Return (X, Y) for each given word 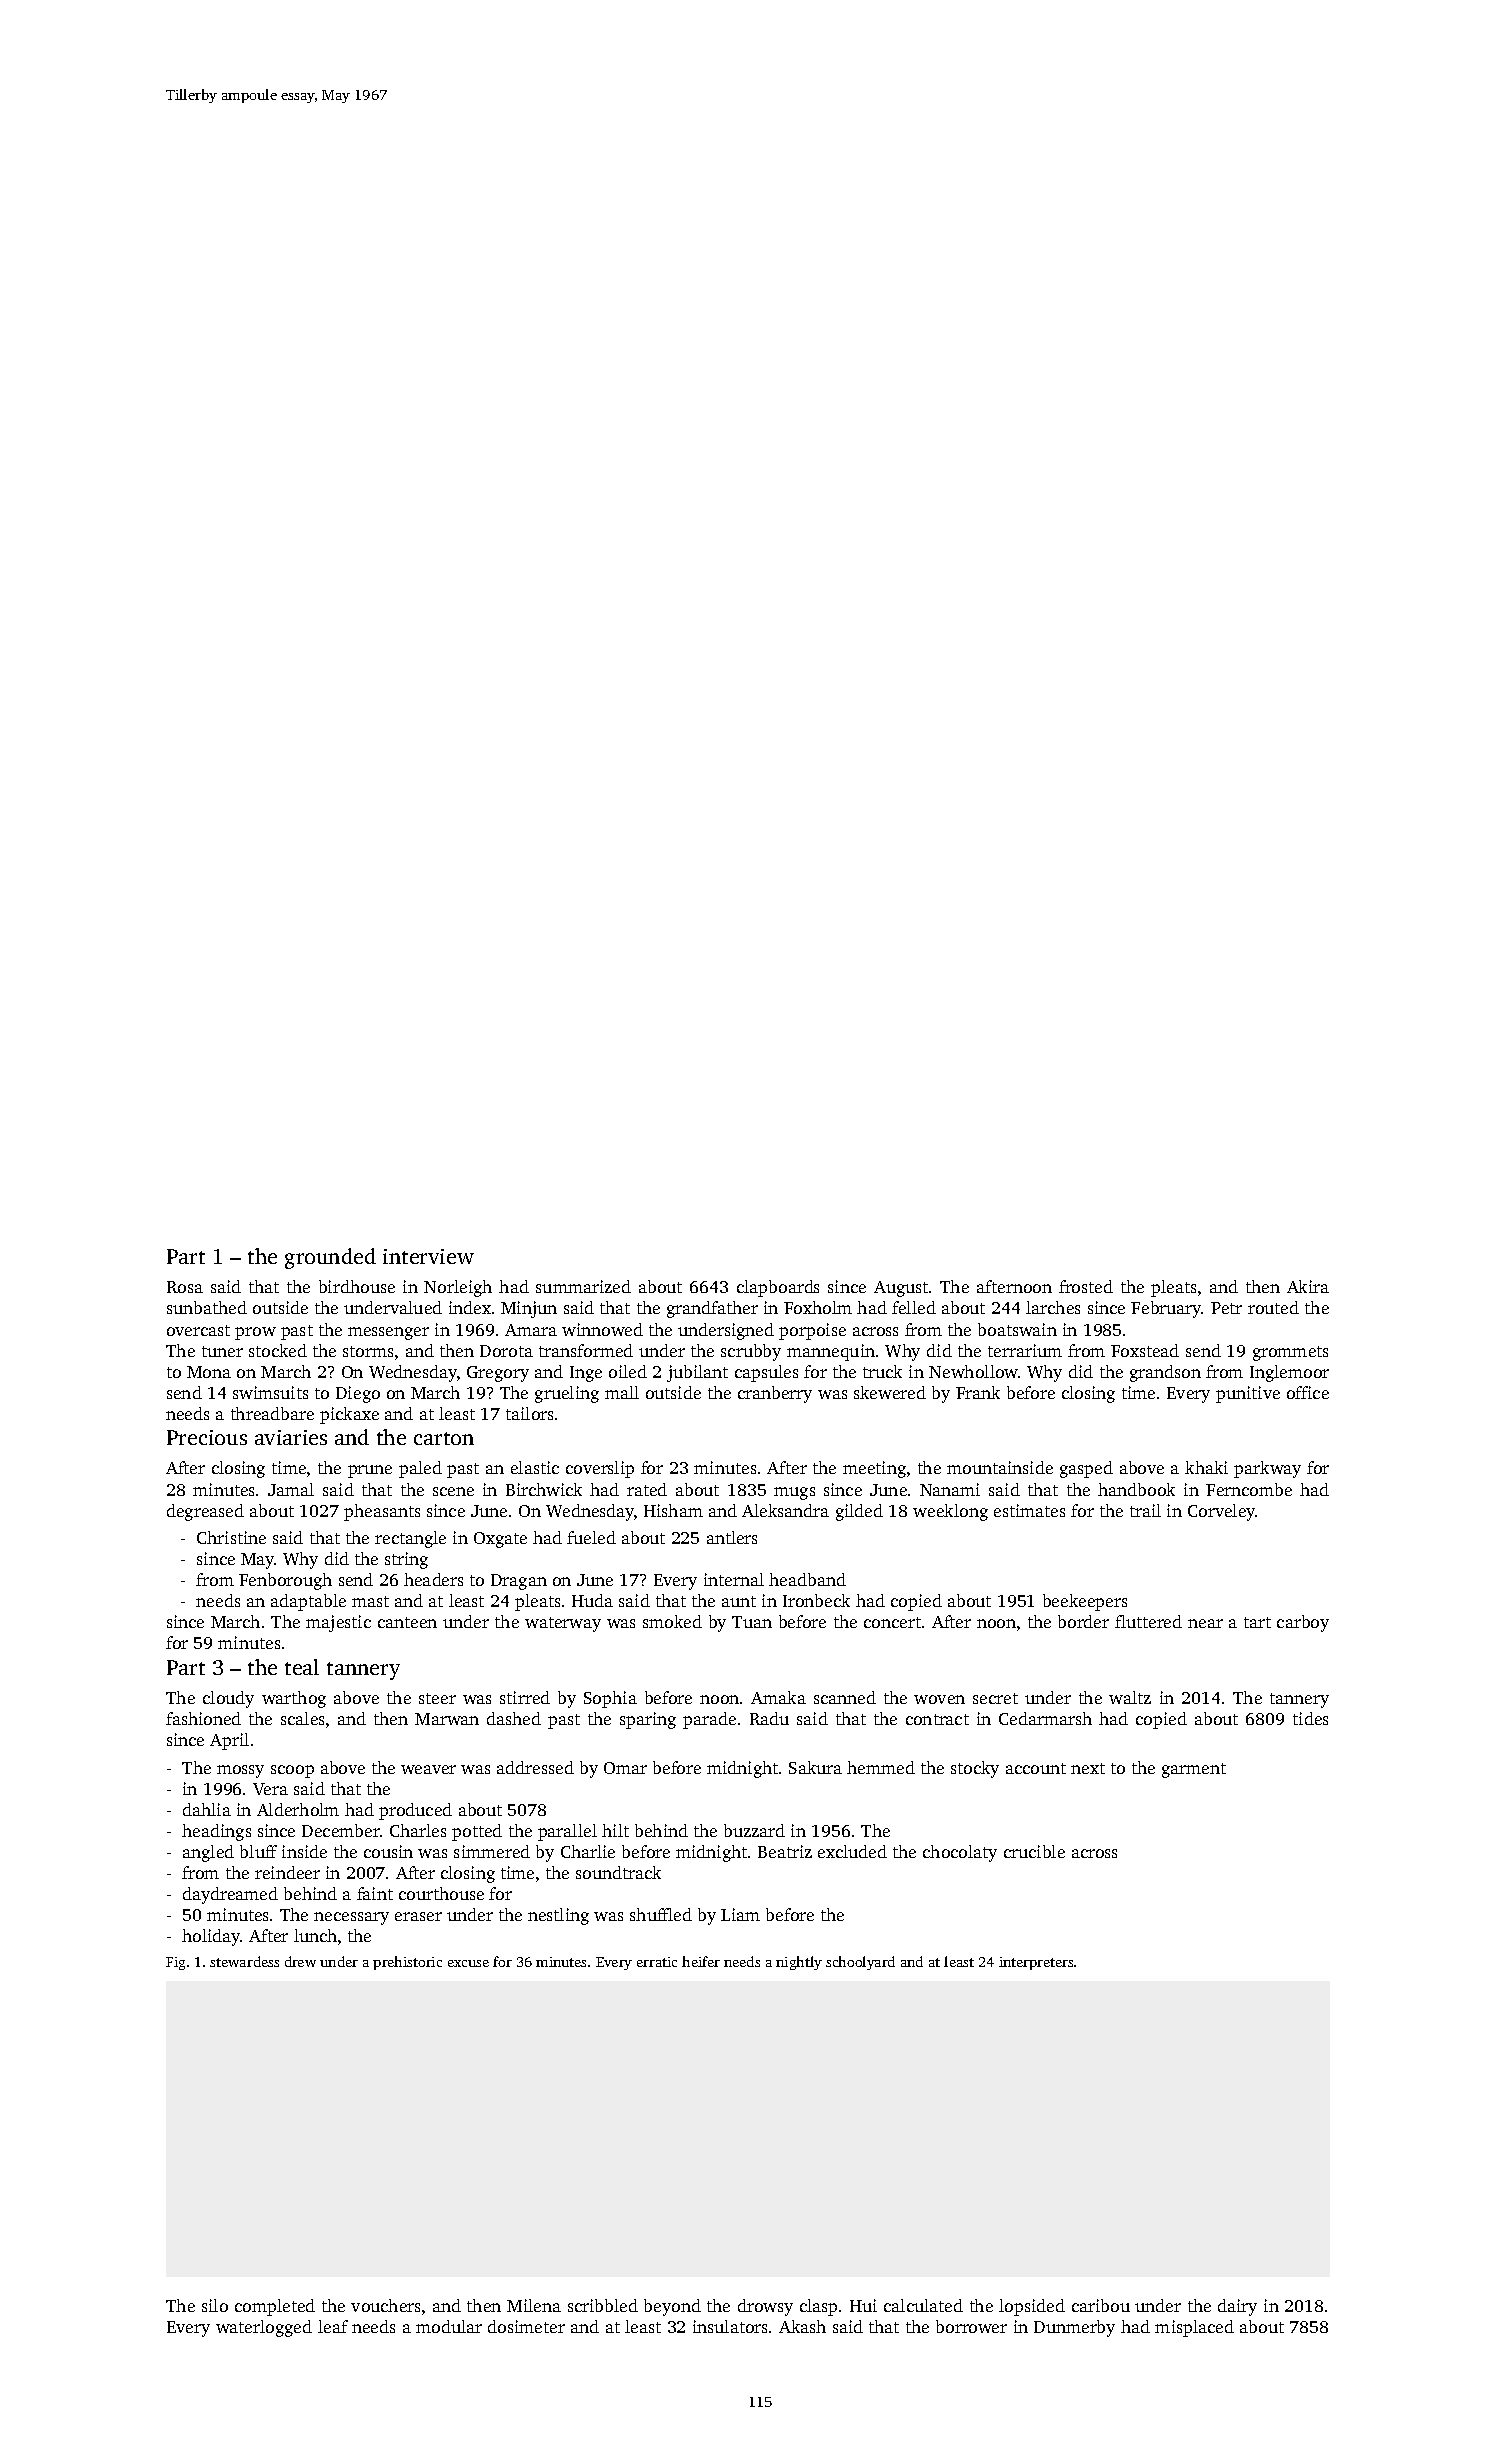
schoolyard (860, 1963)
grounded (330, 1258)
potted (477, 1832)
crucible (1034, 1851)
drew (300, 1961)
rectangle (410, 1539)
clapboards (778, 1288)
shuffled (661, 1914)
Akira (1308, 1286)
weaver (428, 1769)
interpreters (1036, 1963)
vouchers (385, 2305)
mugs (794, 1493)
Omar (625, 1768)
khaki (1206, 1467)
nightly (799, 1963)
